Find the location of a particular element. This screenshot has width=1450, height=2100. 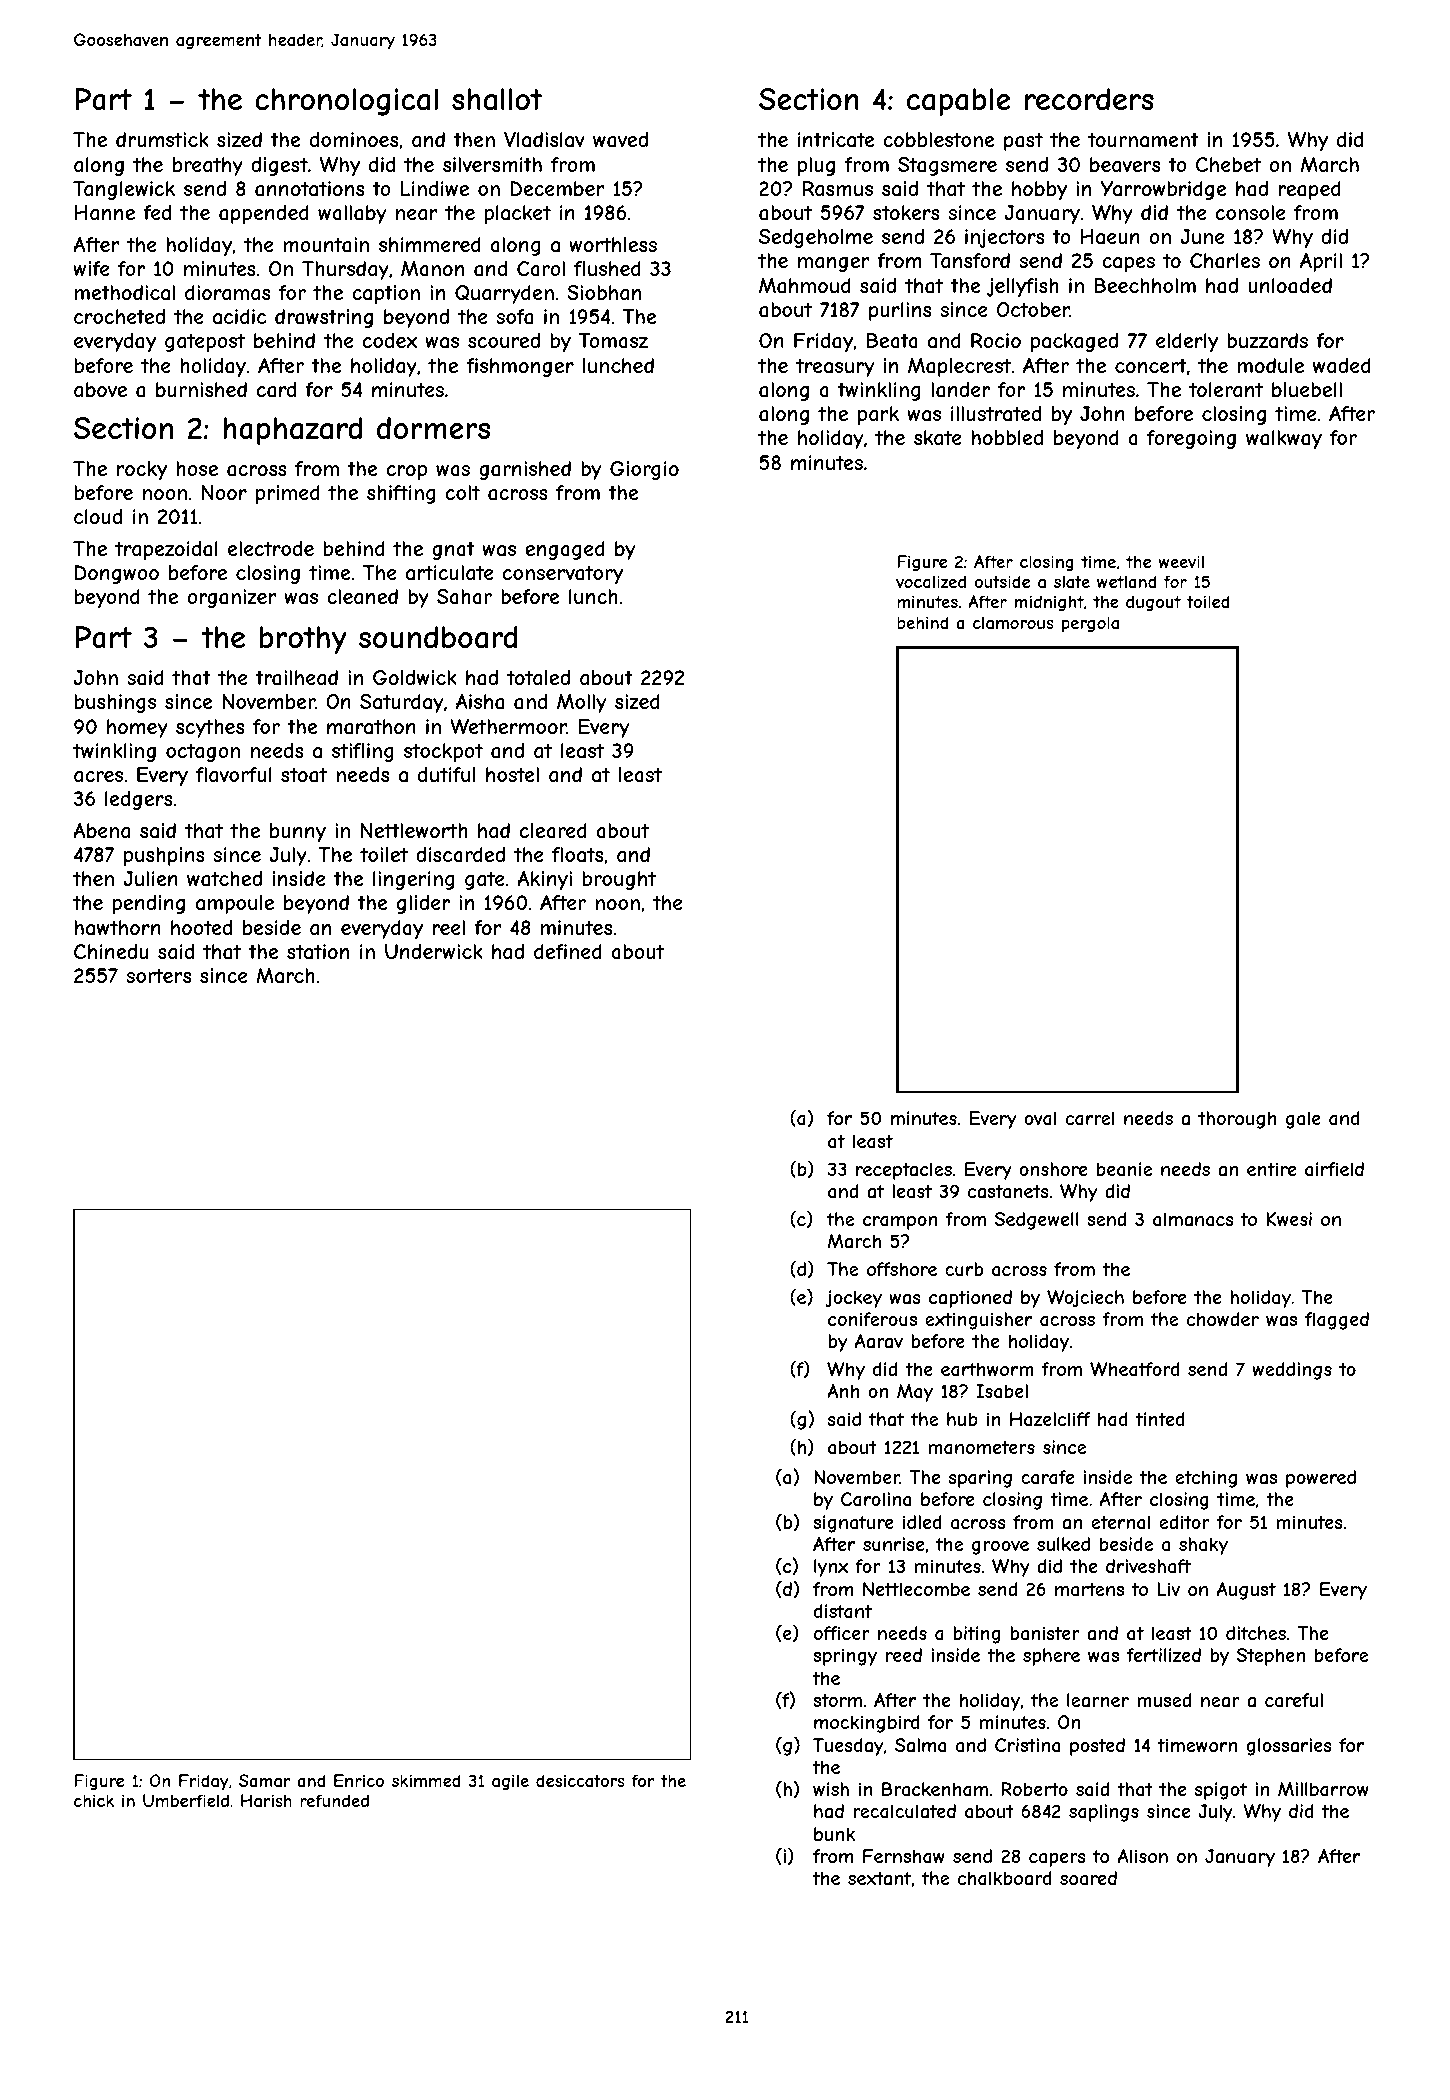

chick is located at coordinates (94, 1800).
